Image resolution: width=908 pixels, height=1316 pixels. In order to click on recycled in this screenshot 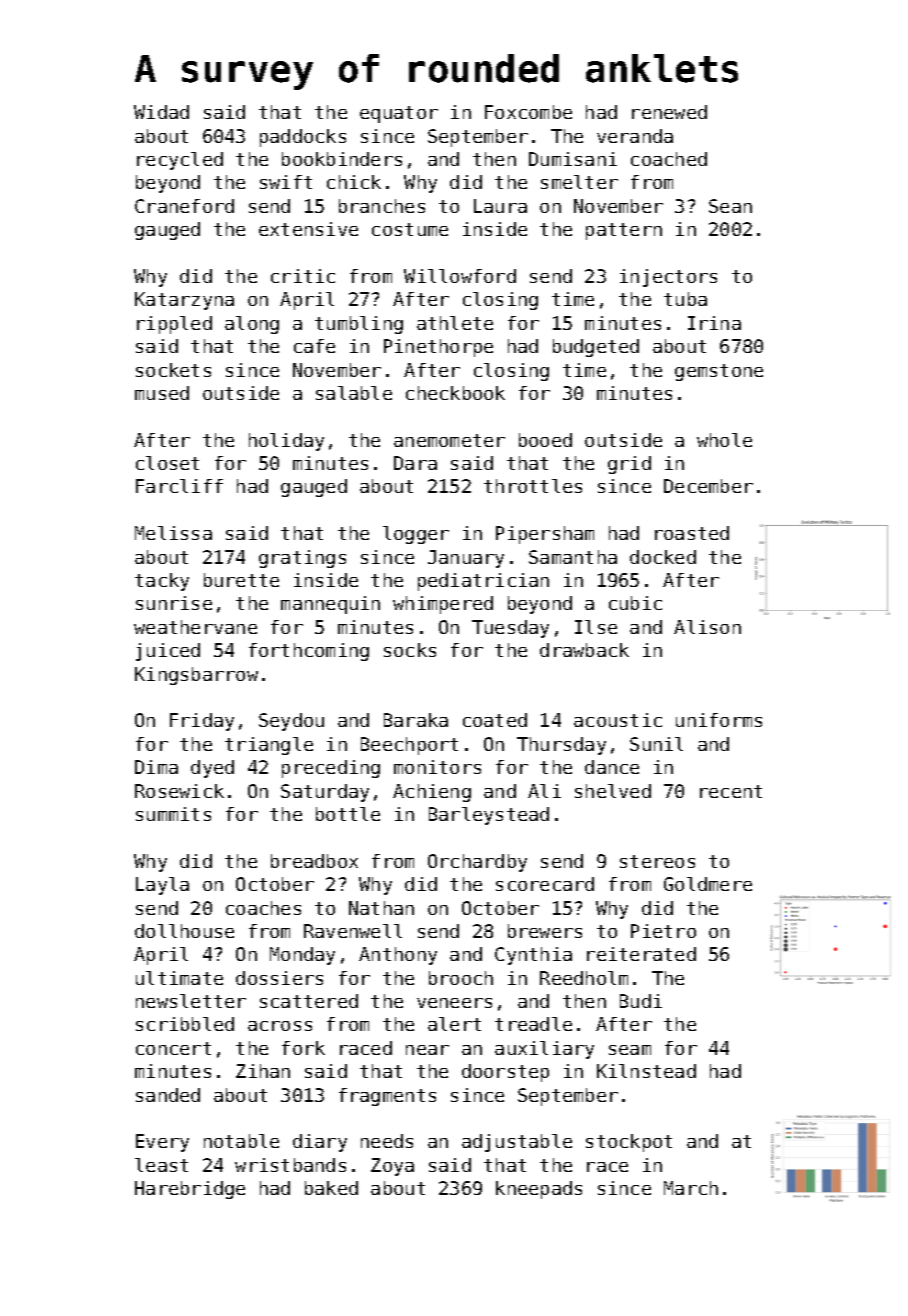, I will do `click(180, 161)`.
